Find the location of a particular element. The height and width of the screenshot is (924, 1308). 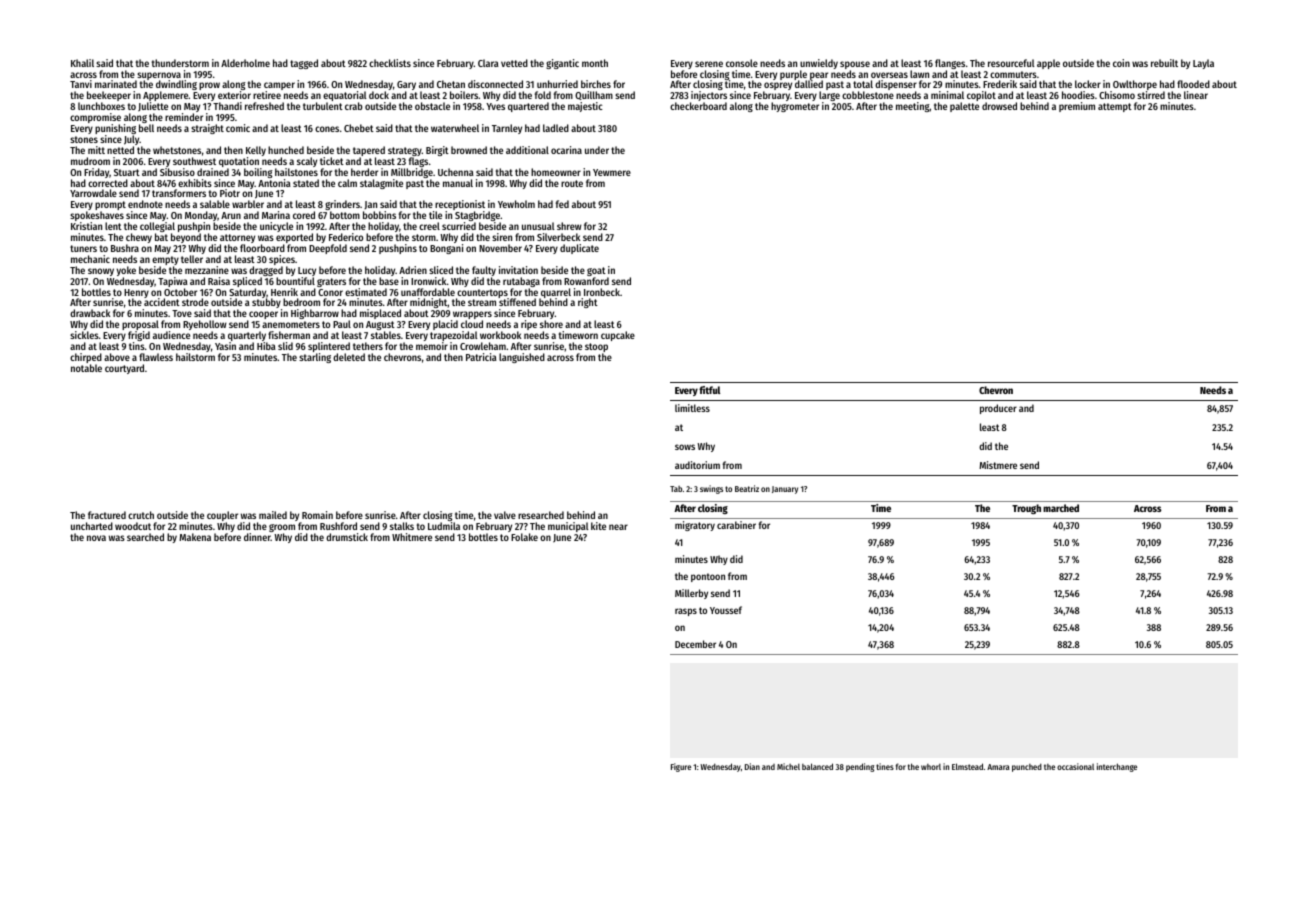

deleted is located at coordinates (349, 357).
